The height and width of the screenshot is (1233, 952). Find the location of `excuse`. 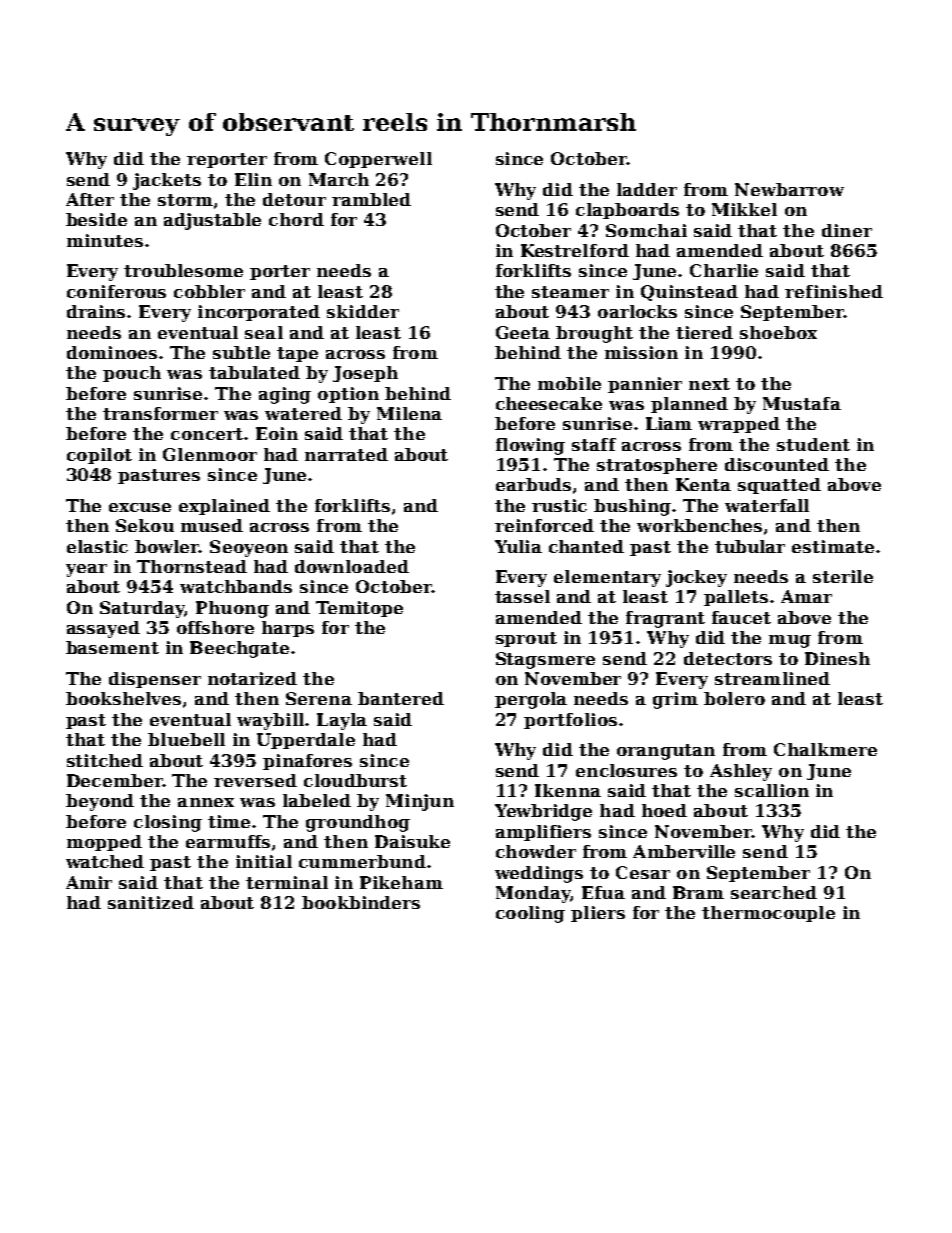

excuse is located at coordinates (140, 507).
